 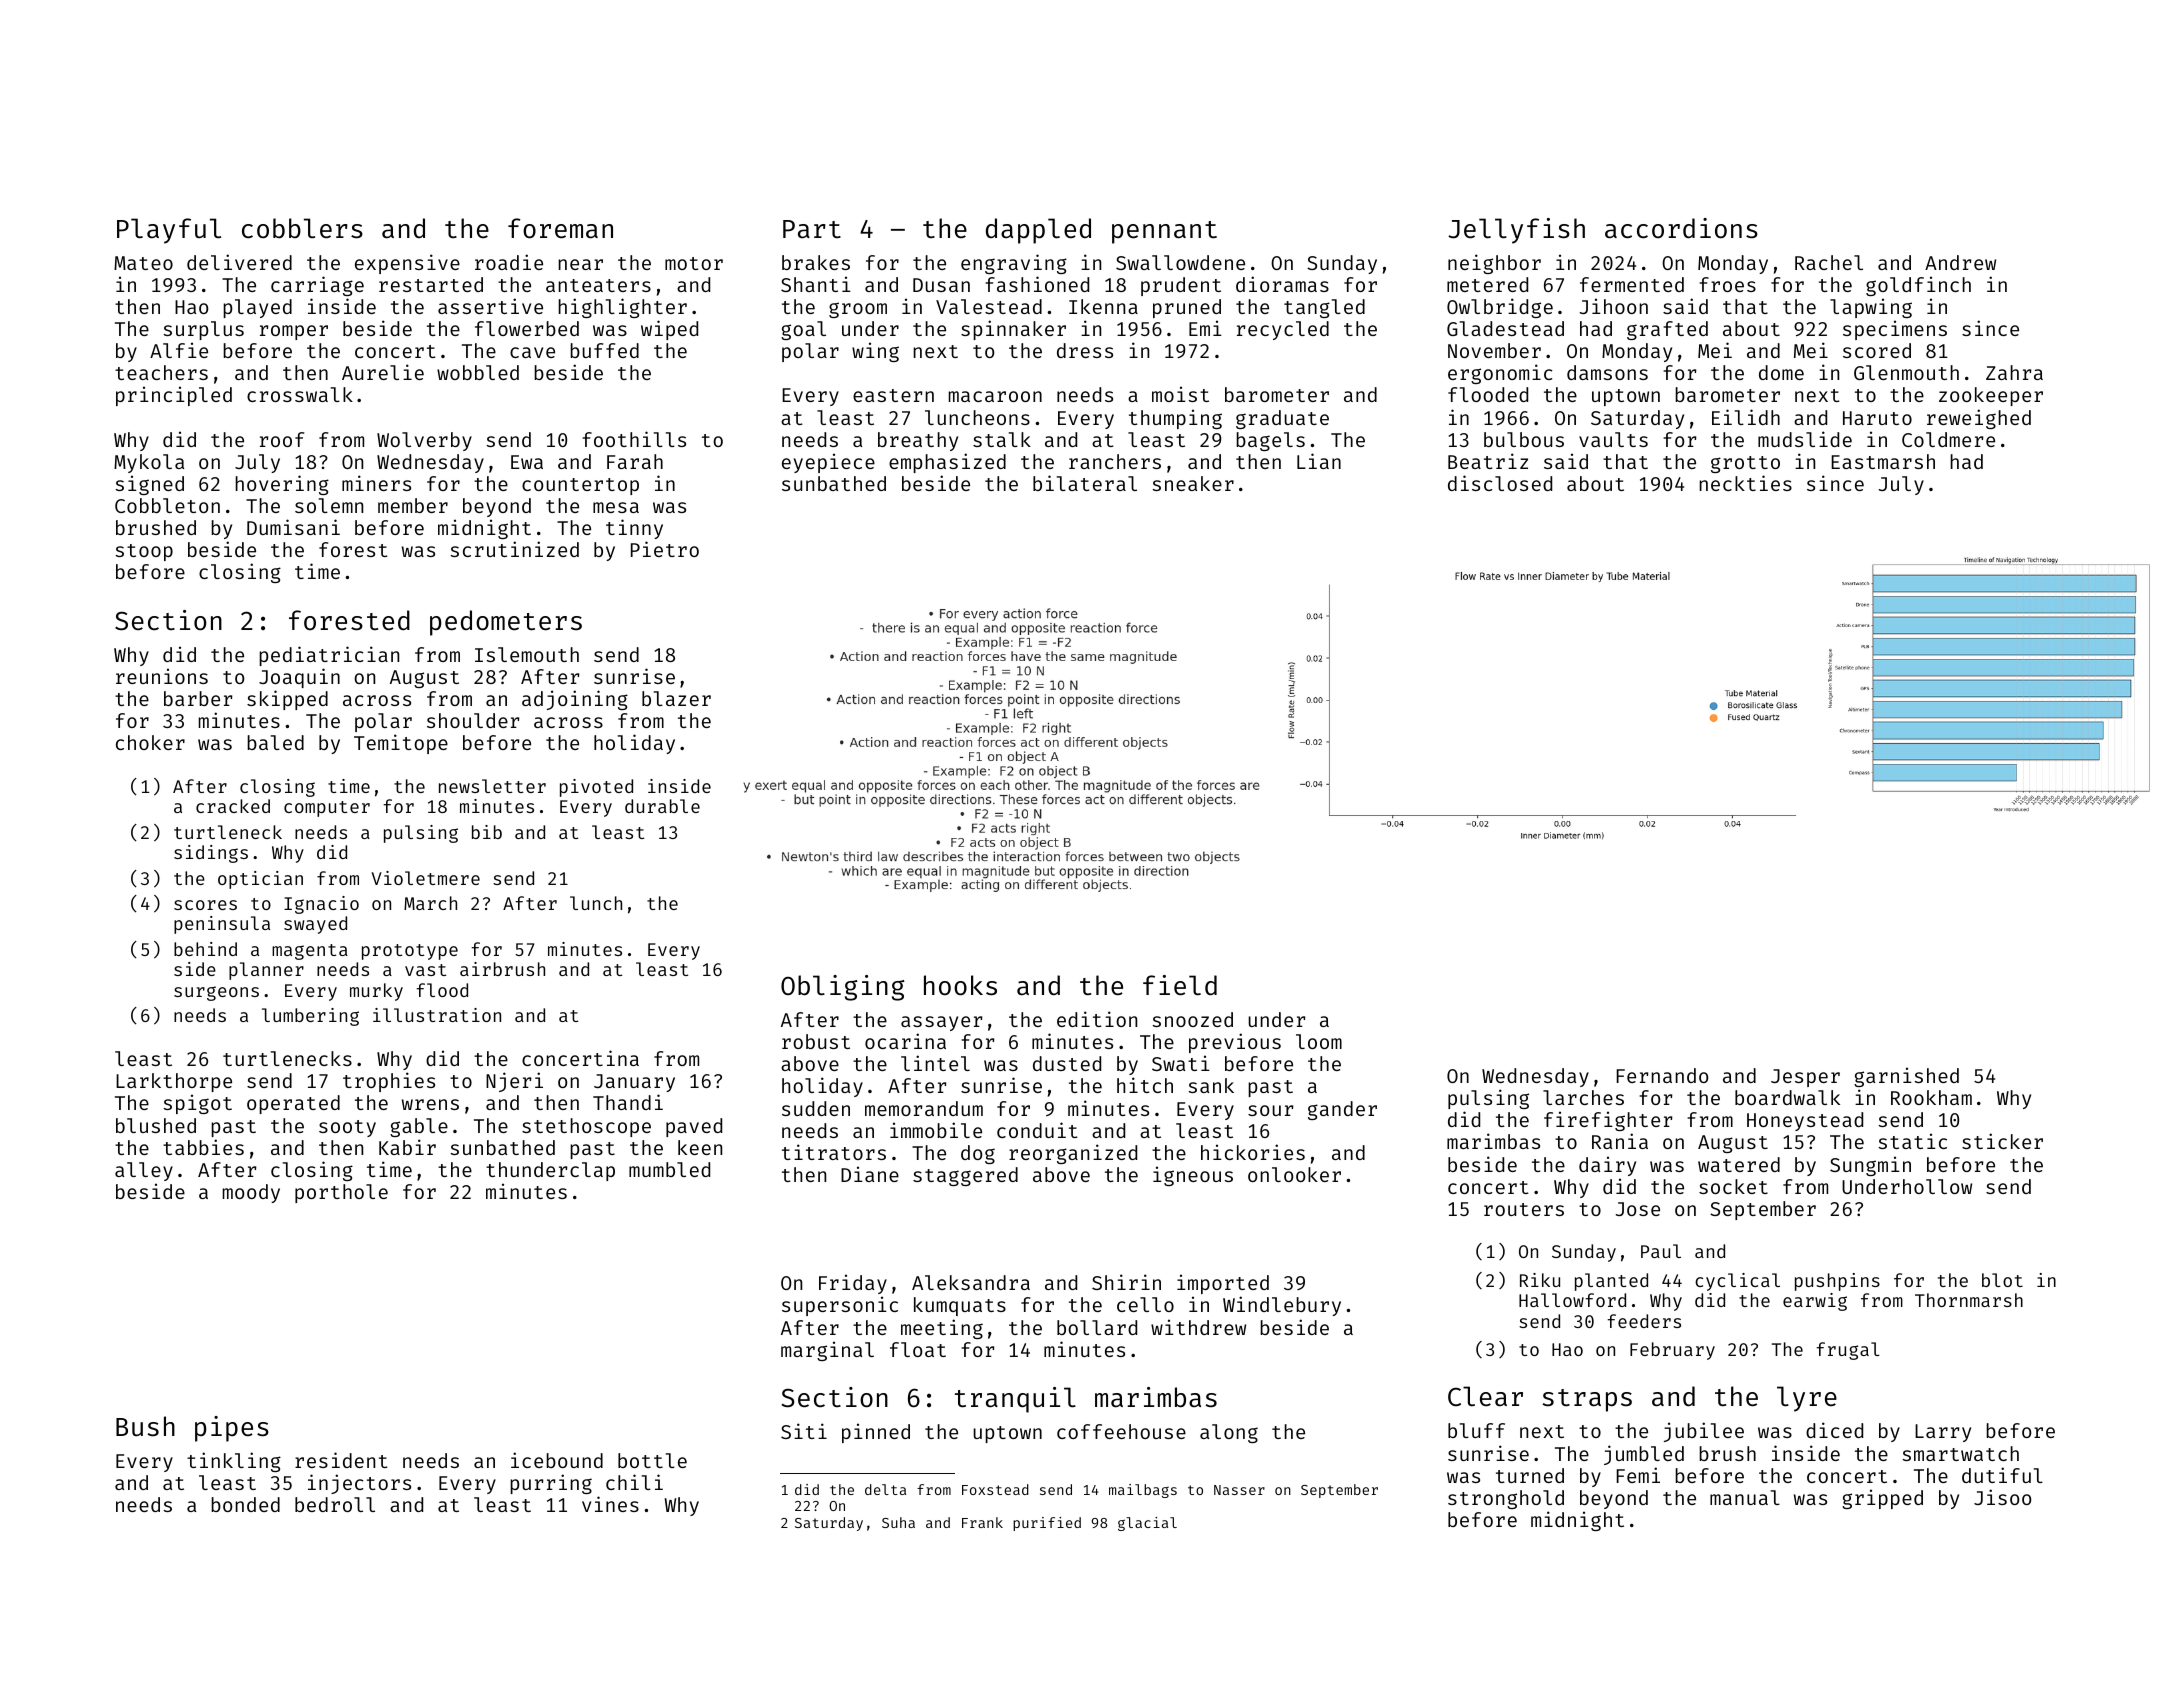 What do you see at coordinates (1681, 228) in the document?
I see `accordions` at bounding box center [1681, 228].
